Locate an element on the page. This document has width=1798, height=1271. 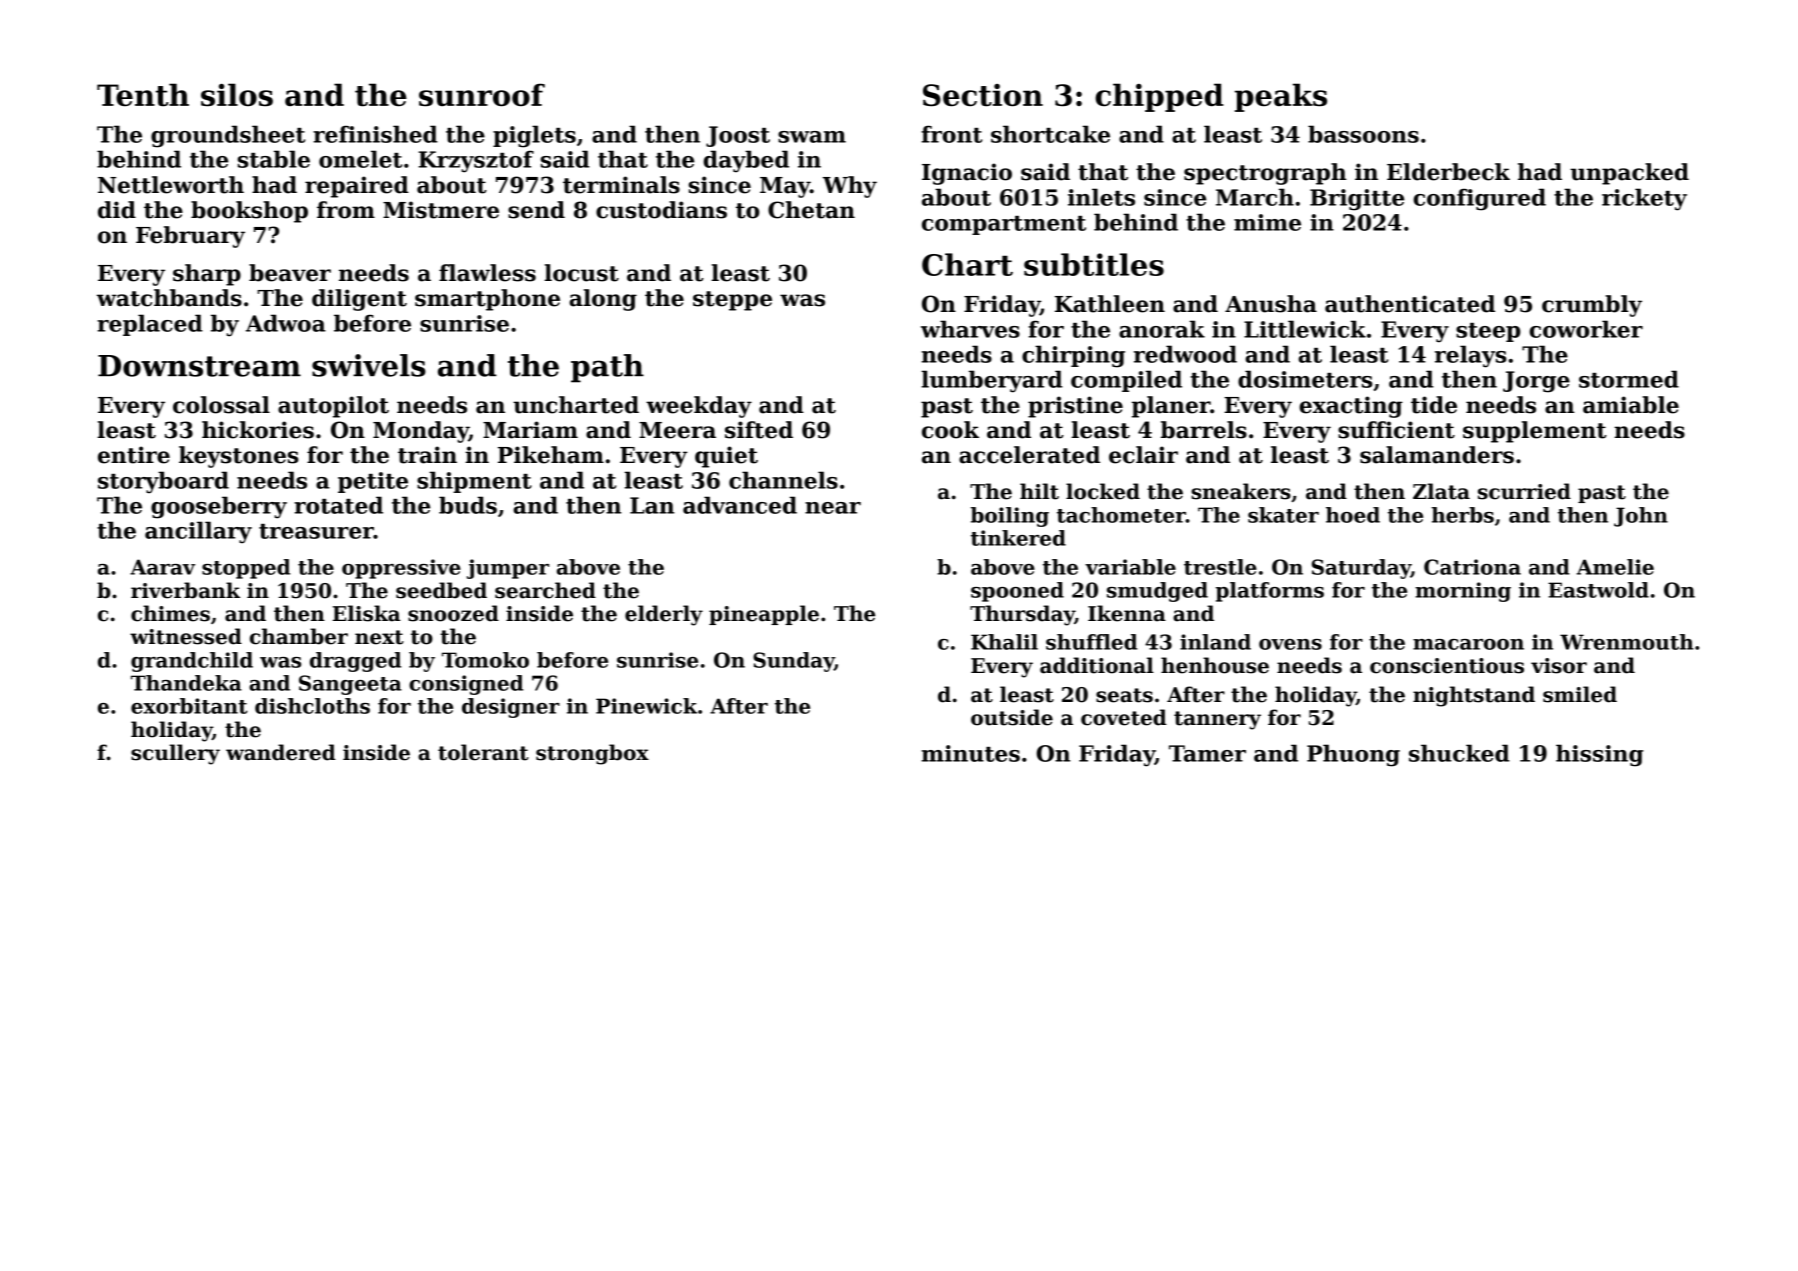
swivels is located at coordinates (369, 365).
